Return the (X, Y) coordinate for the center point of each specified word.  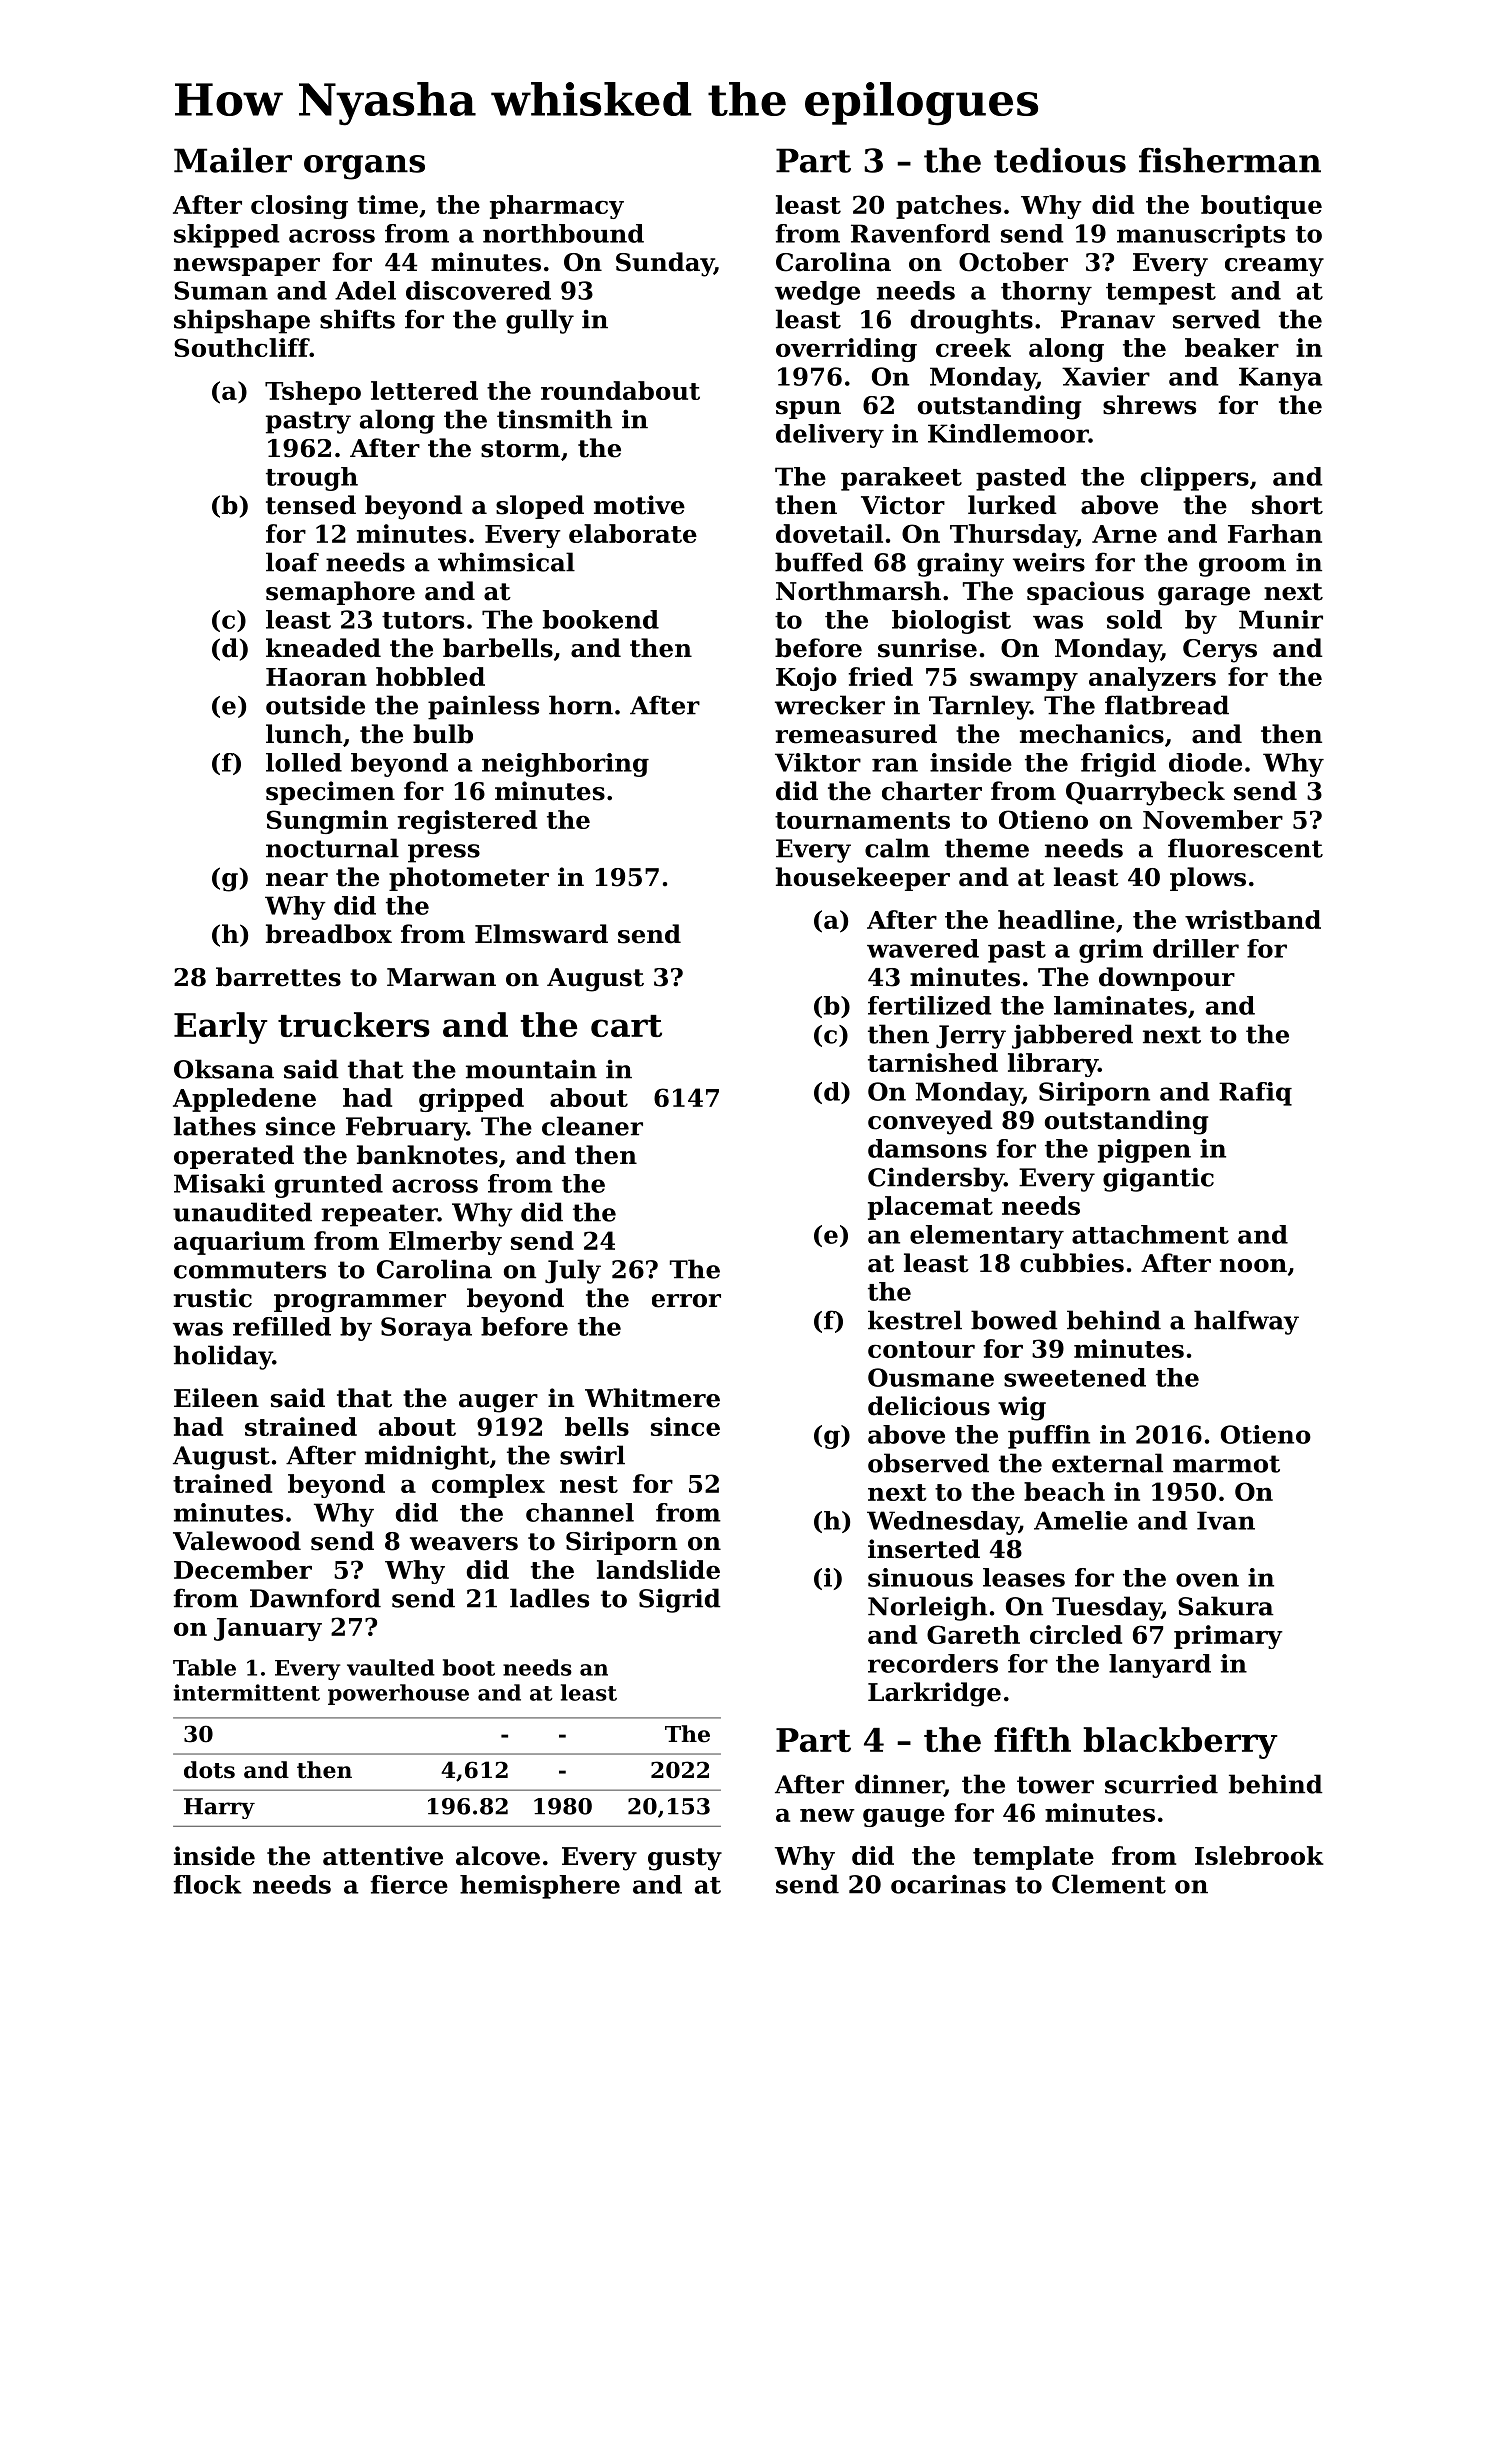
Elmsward (541, 934)
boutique (1261, 207)
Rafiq (1255, 1094)
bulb (443, 734)
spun (808, 410)
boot (469, 1667)
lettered (424, 390)
